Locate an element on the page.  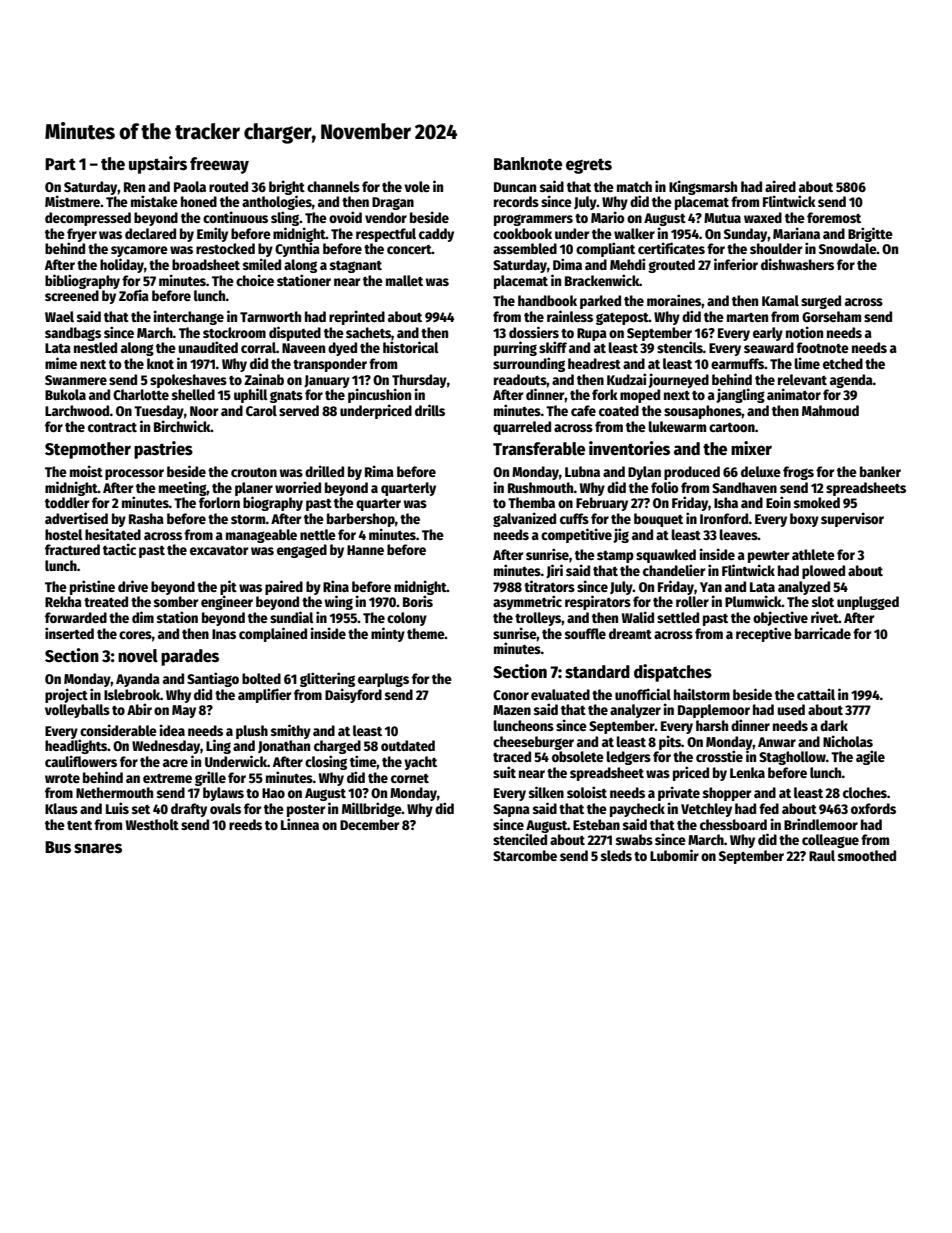
obsolete is located at coordinates (578, 756).
